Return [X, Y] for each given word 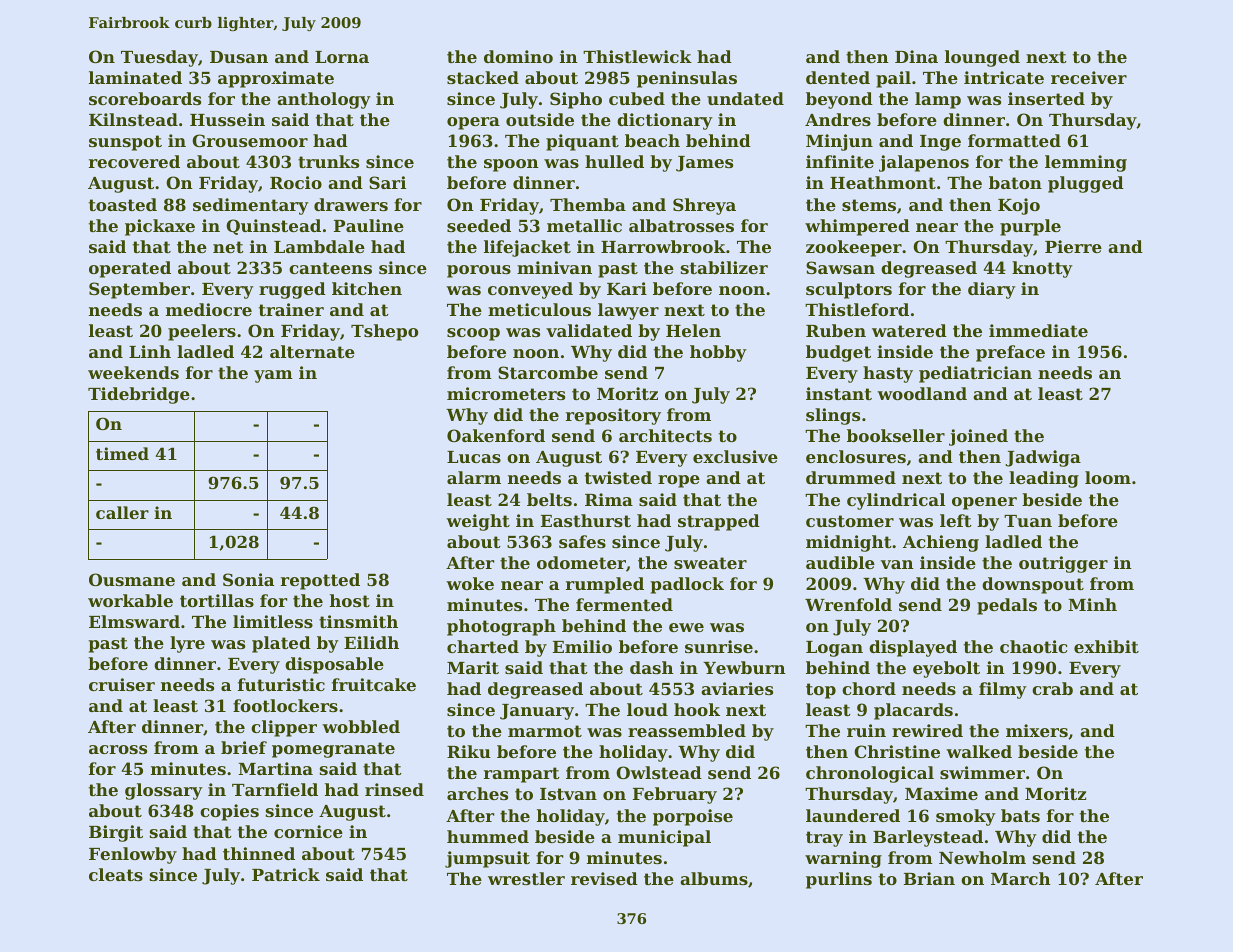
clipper [284, 728]
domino [518, 56]
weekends [133, 372]
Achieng [941, 543]
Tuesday [159, 58]
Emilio [582, 646]
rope [679, 481]
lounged [982, 58]
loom [1108, 477]
